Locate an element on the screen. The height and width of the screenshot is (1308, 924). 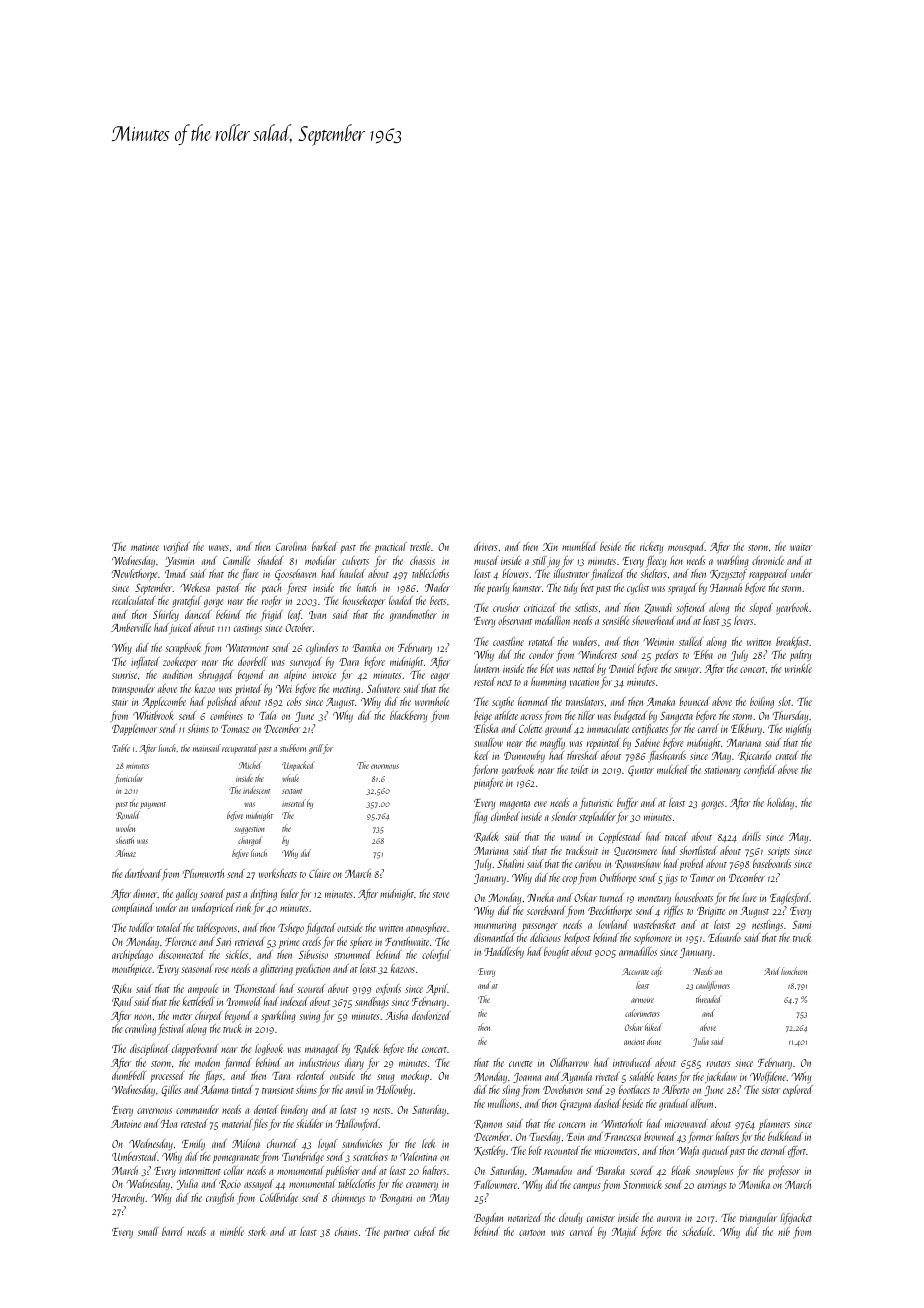
matinee is located at coordinates (145, 547).
